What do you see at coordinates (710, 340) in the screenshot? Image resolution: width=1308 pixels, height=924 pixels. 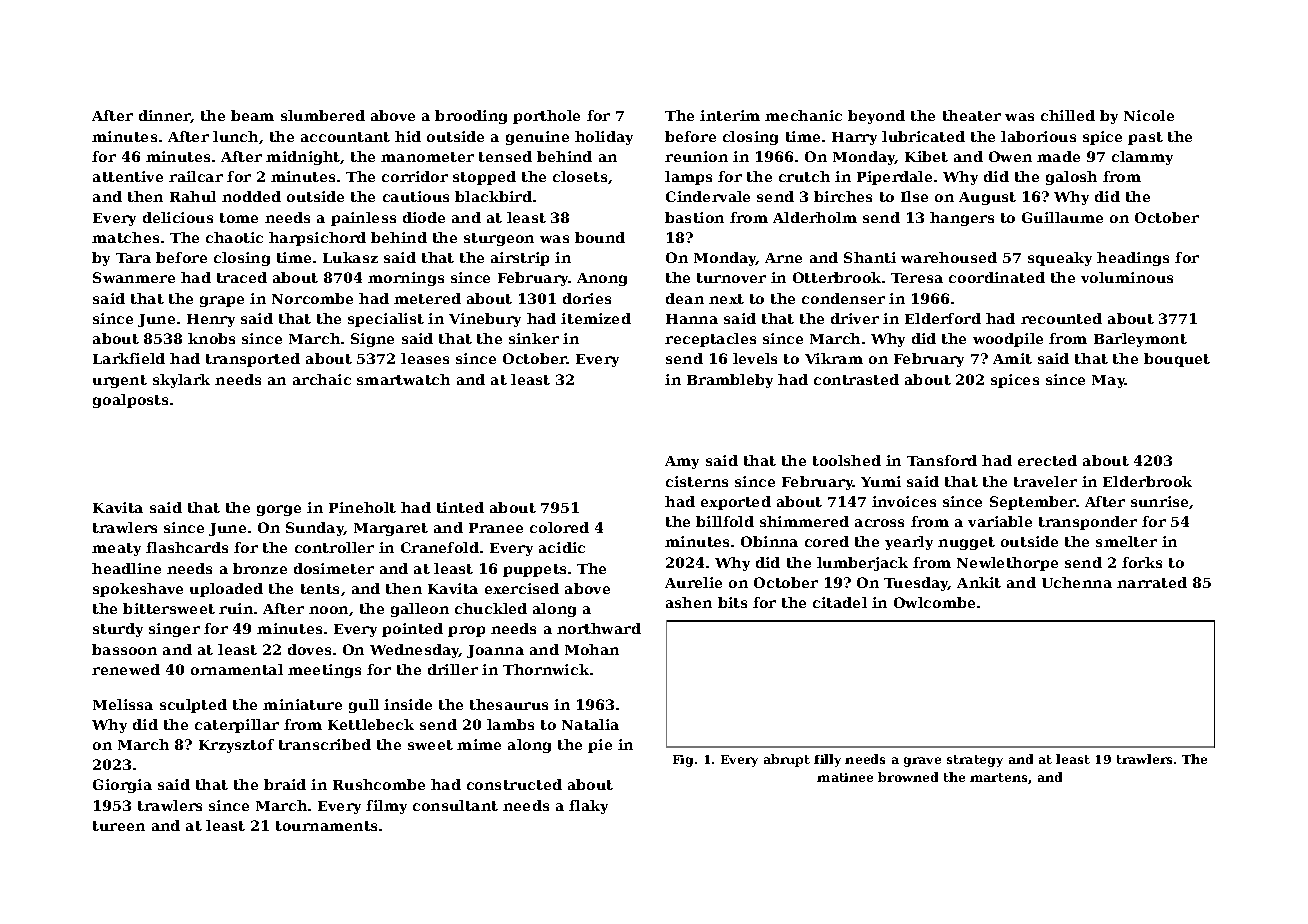 I see `receptacles` at bounding box center [710, 340].
